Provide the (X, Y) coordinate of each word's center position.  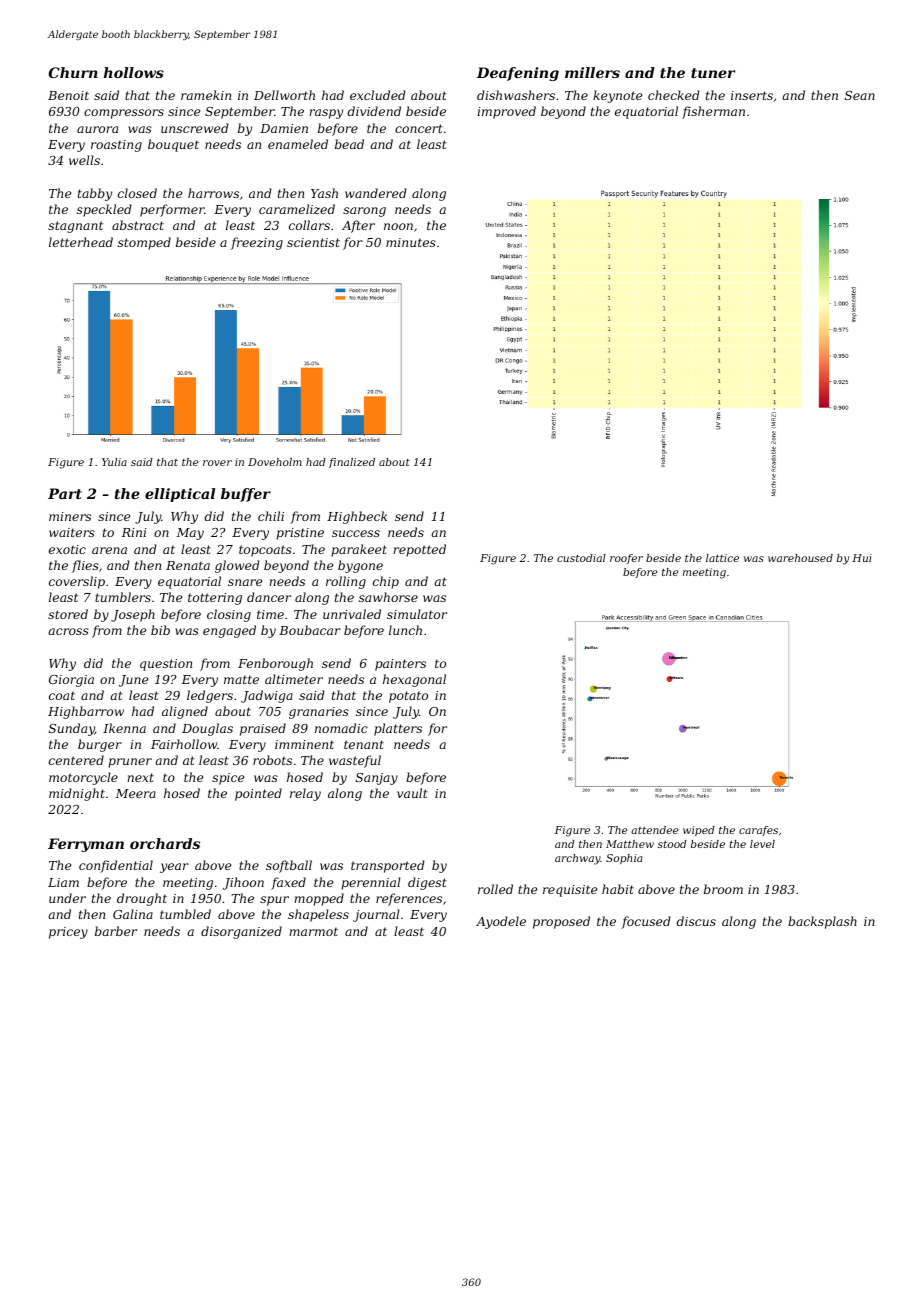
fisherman (713, 112)
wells (84, 160)
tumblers (123, 597)
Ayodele (501, 922)
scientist (313, 242)
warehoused (800, 558)
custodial (581, 558)
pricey (68, 933)
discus (696, 921)
